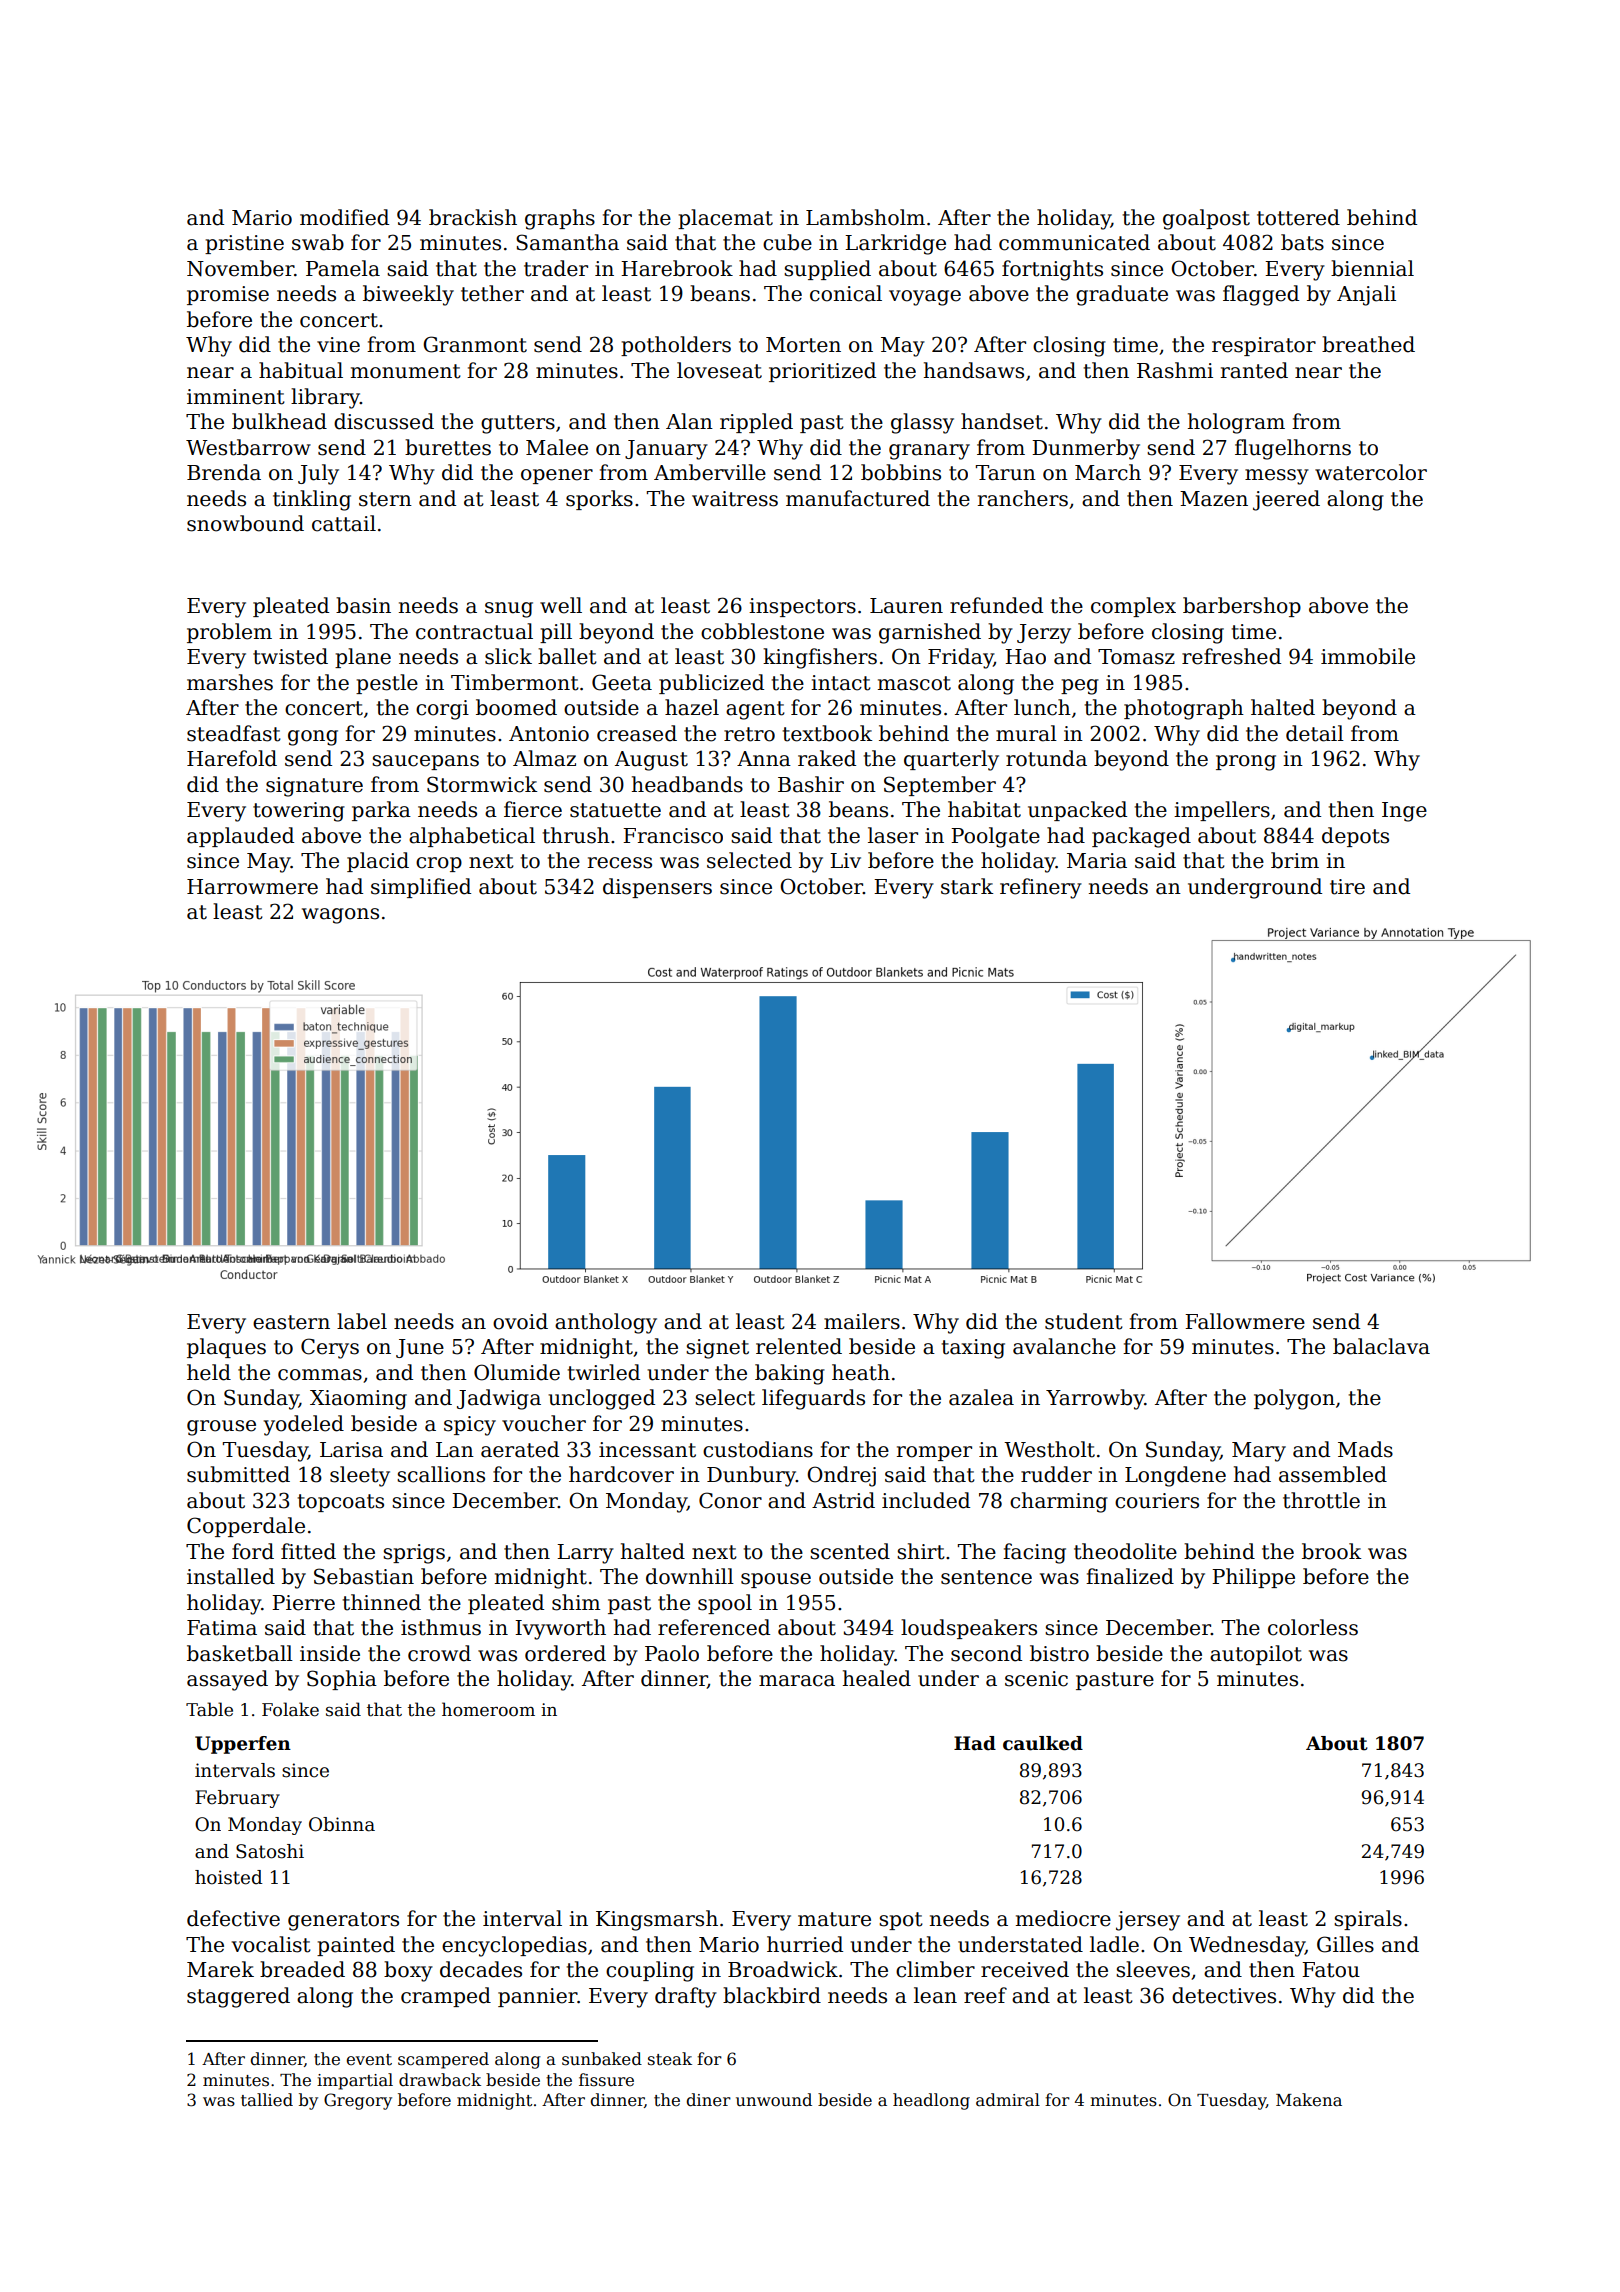  I want to click on Harrowmere, so click(252, 887).
